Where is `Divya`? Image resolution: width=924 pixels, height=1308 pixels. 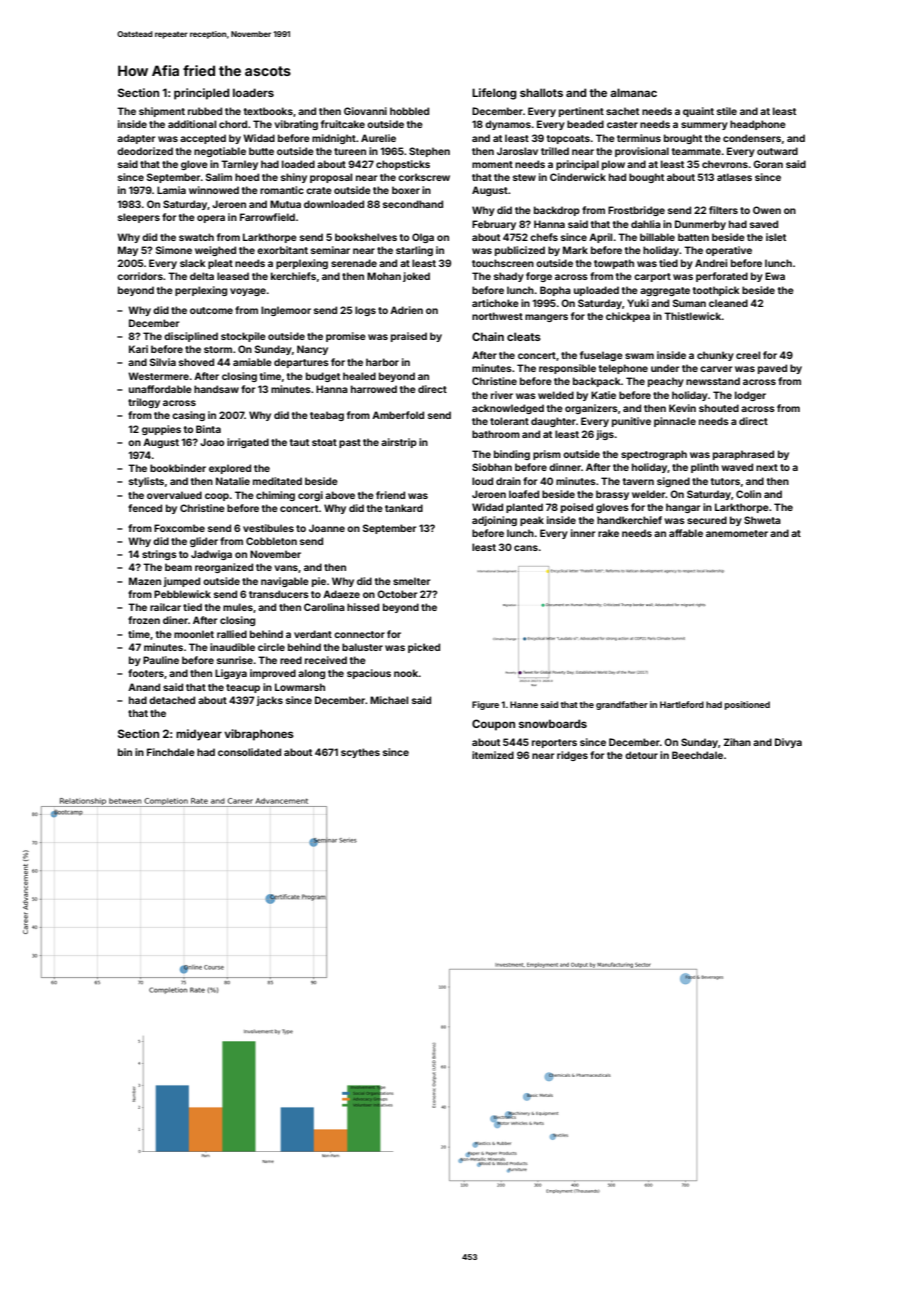
Divya is located at coordinates (788, 743).
